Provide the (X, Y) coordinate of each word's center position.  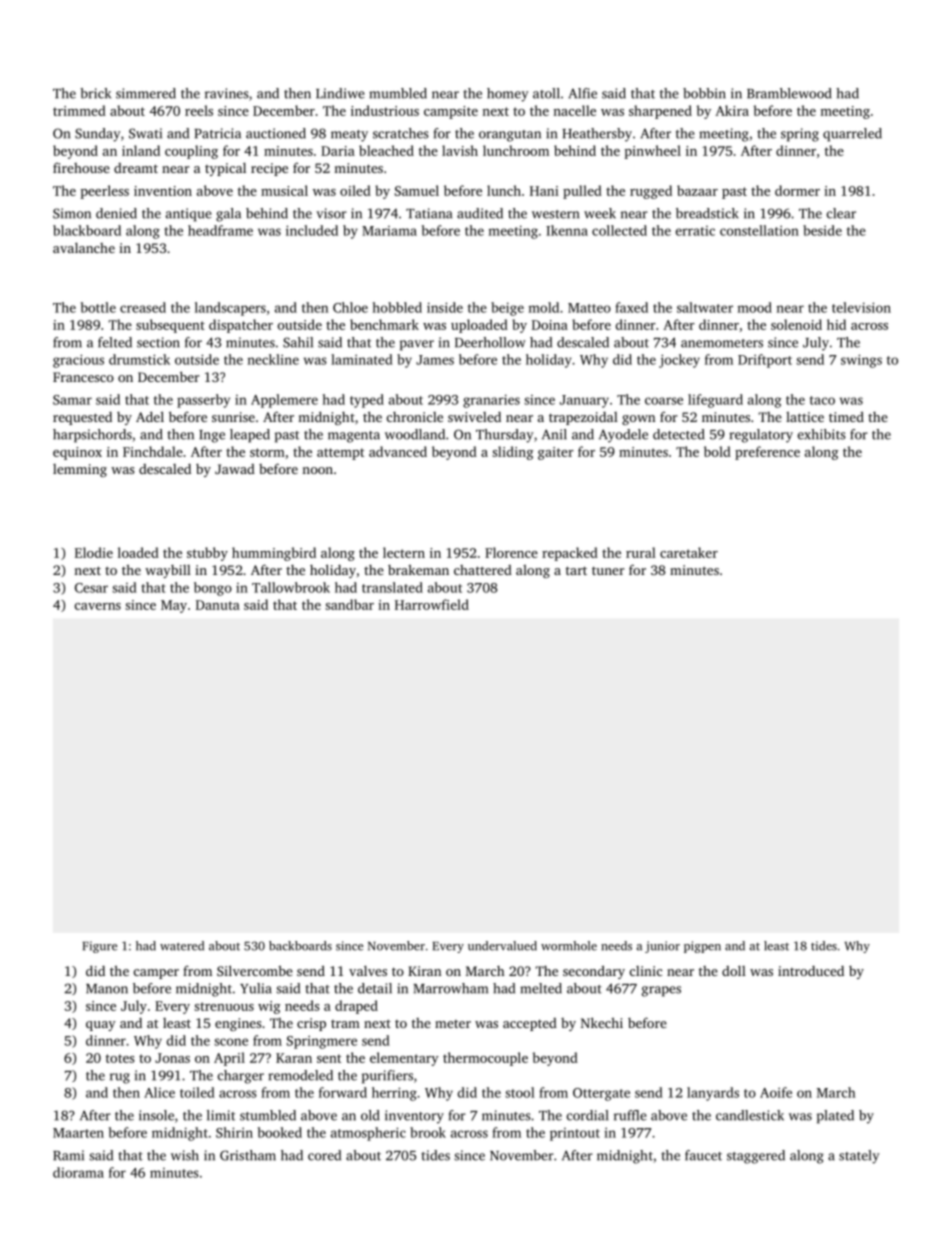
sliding (512, 453)
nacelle (574, 110)
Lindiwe (340, 93)
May (174, 606)
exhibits (822, 434)
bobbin (704, 93)
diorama (78, 1172)
